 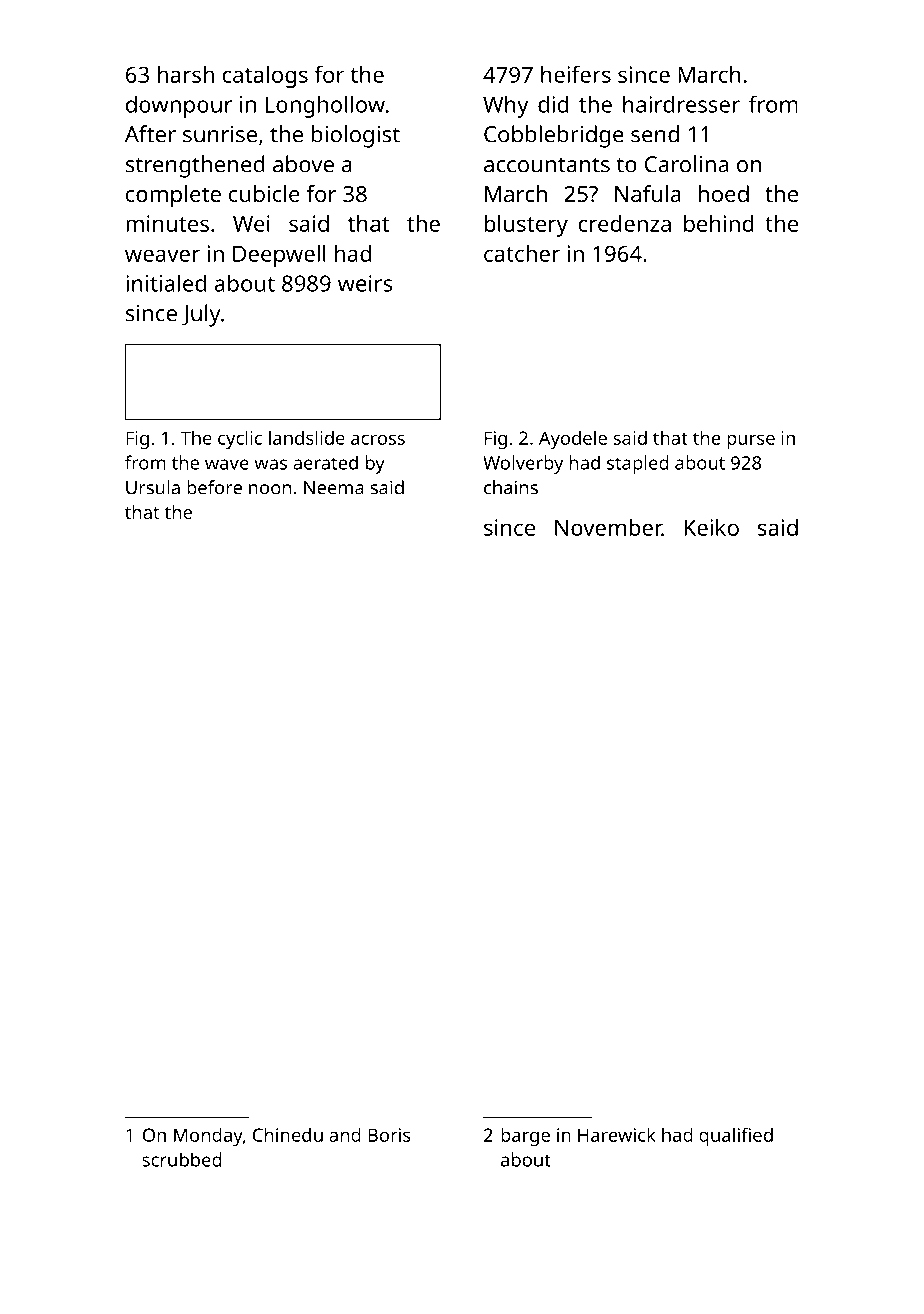 I want to click on Ursula, so click(x=153, y=487).
